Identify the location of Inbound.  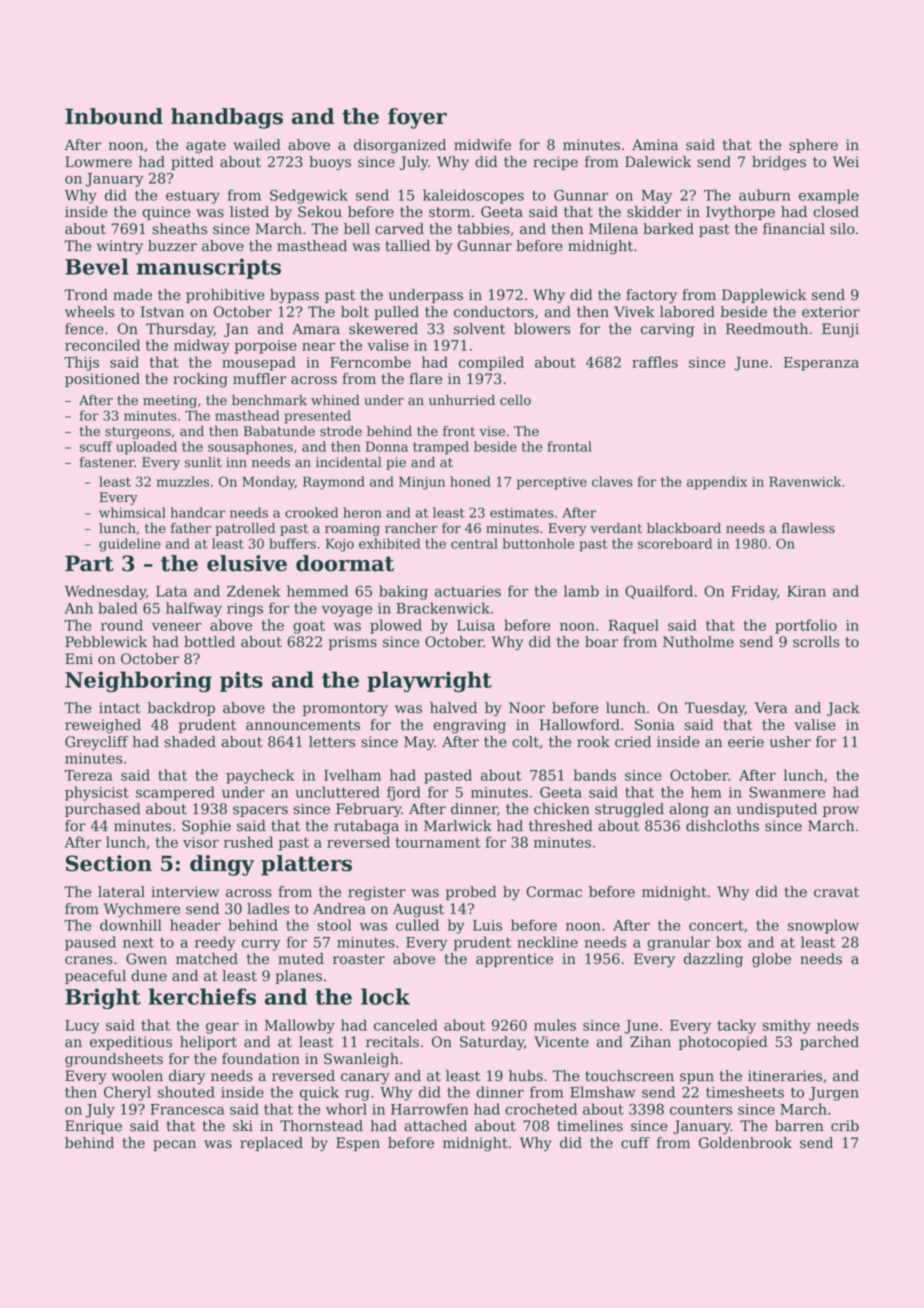
(114, 116).
